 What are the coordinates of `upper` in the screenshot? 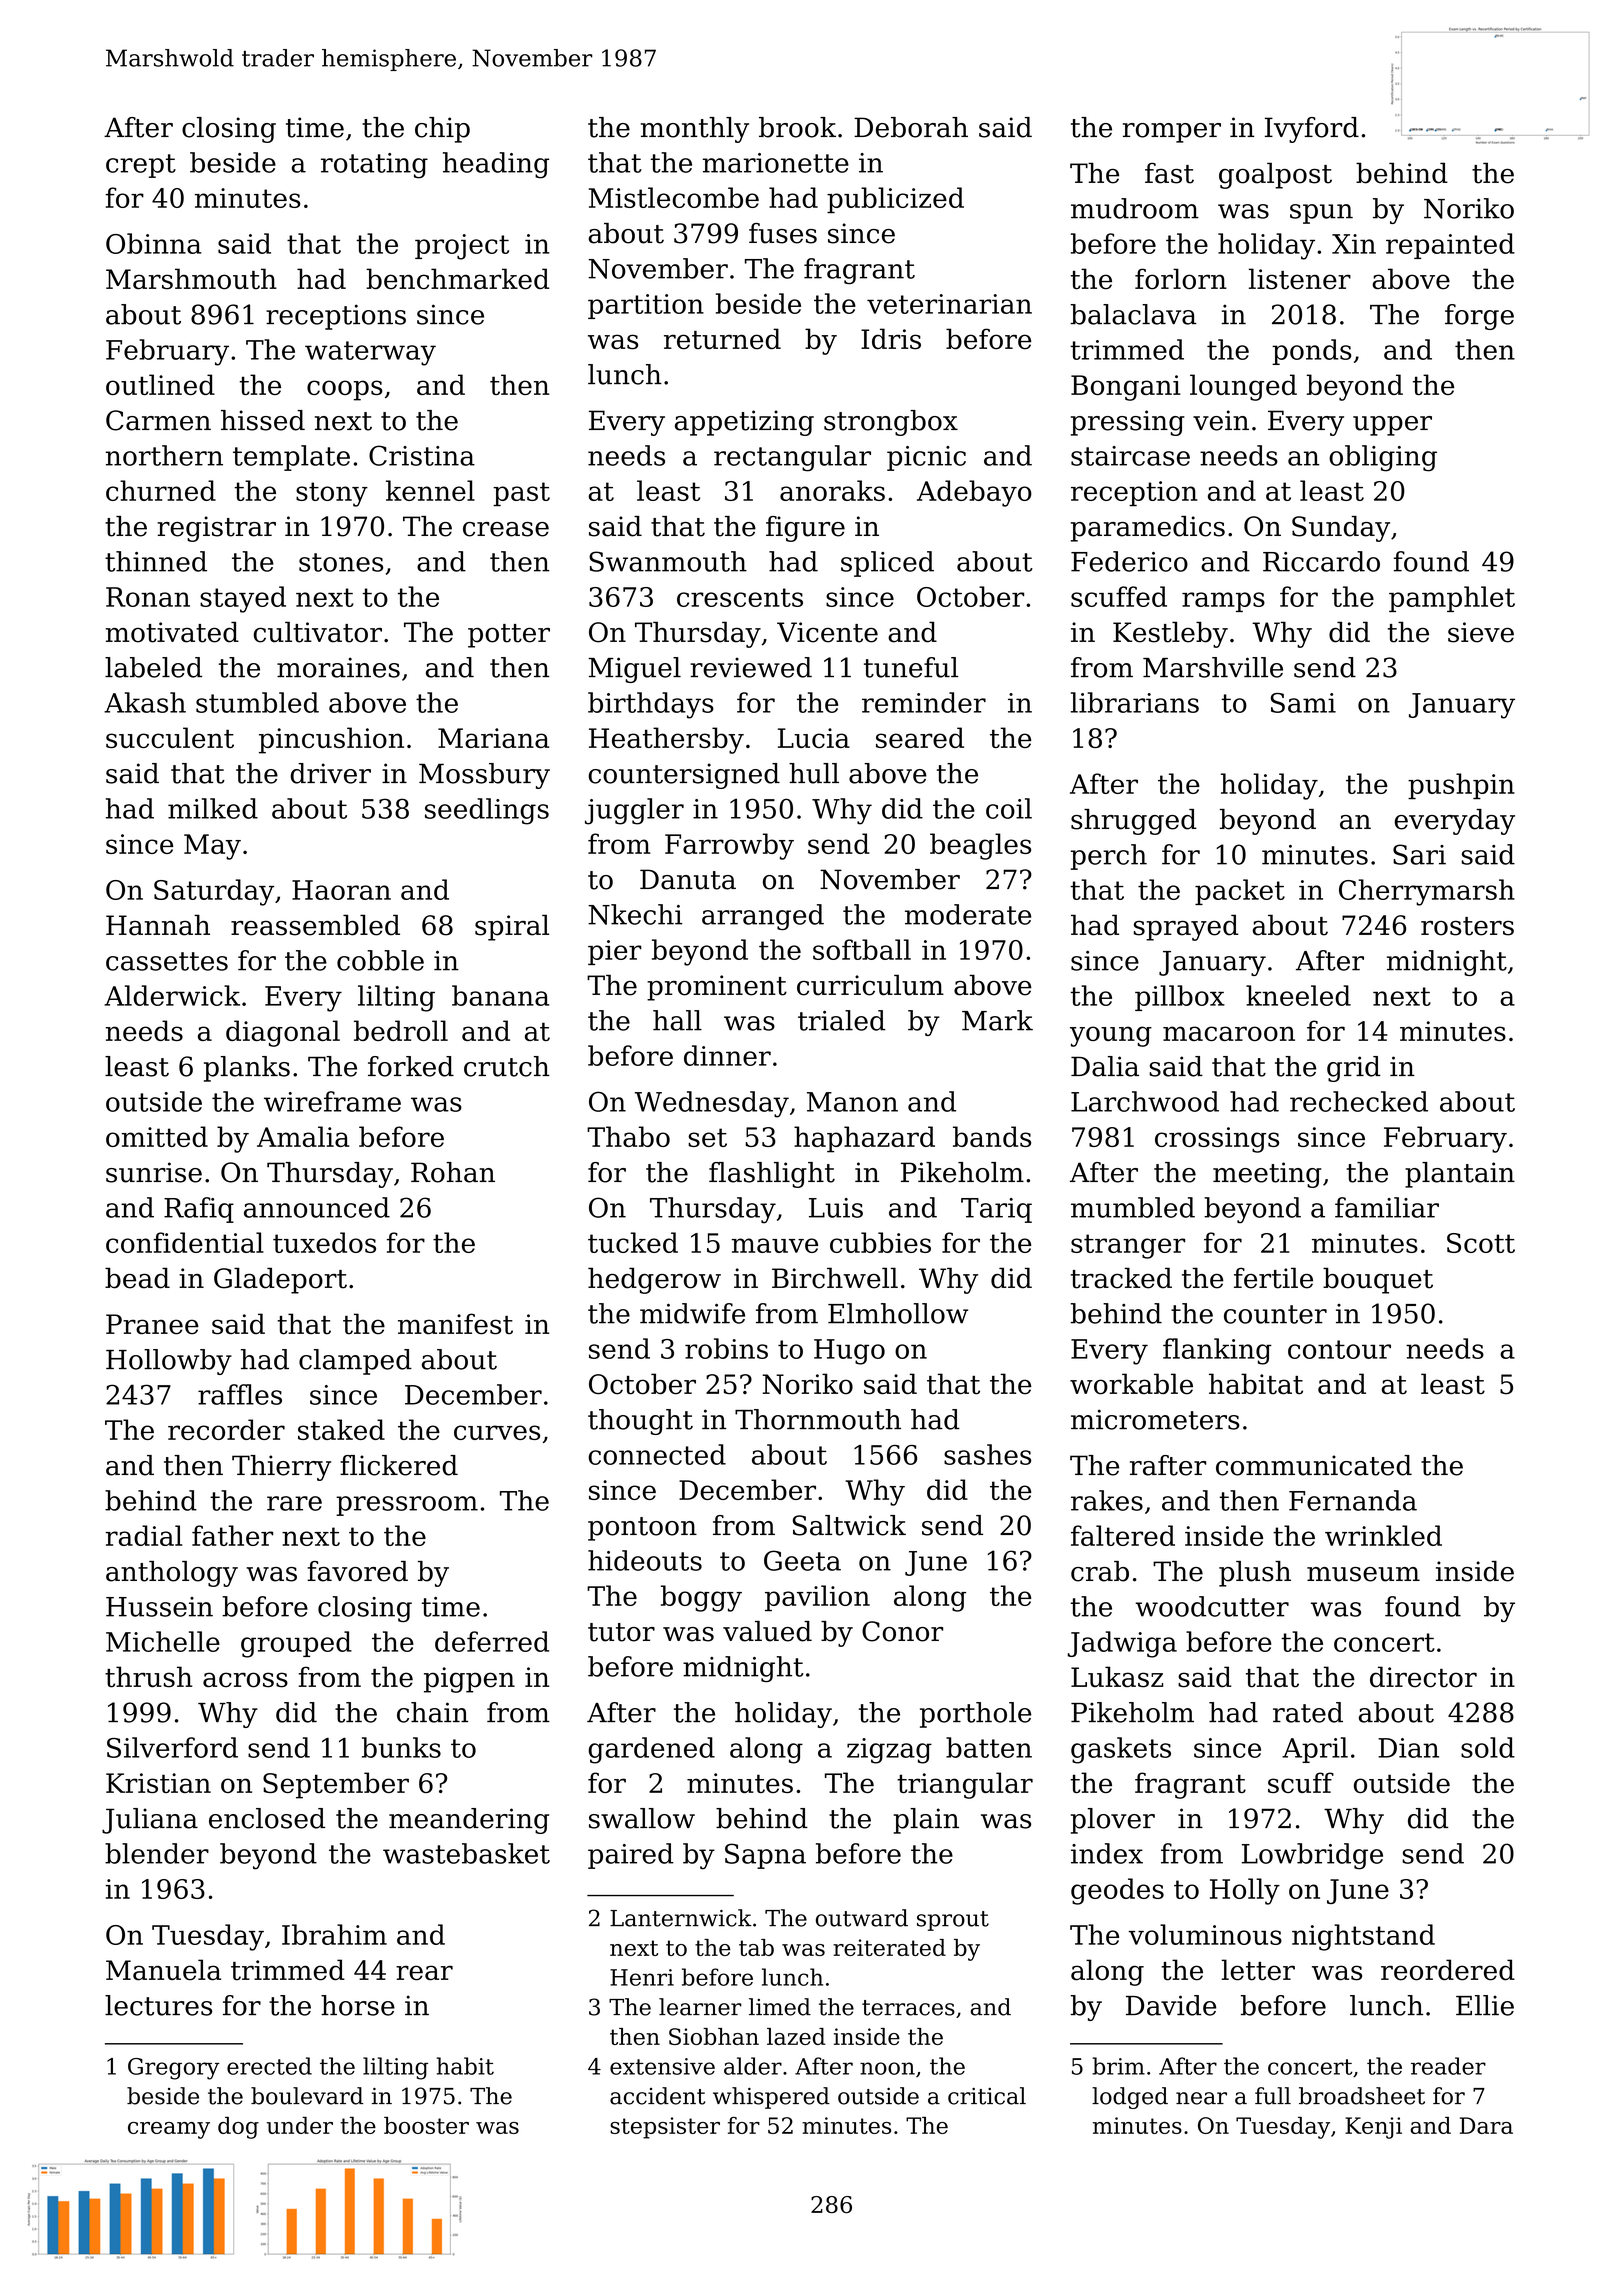 It's located at (1392, 426).
